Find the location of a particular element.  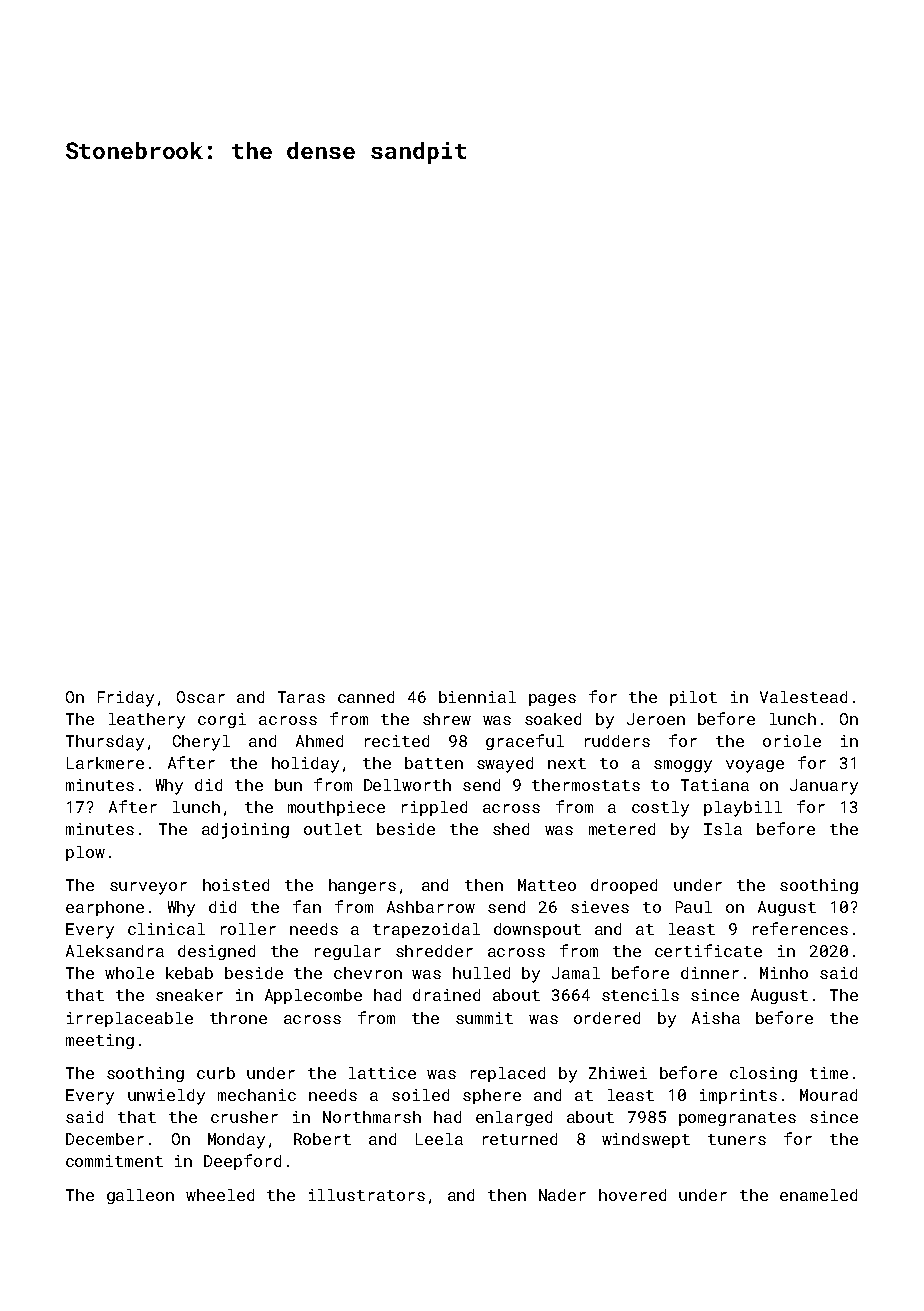

wheeled is located at coordinates (220, 1195).
